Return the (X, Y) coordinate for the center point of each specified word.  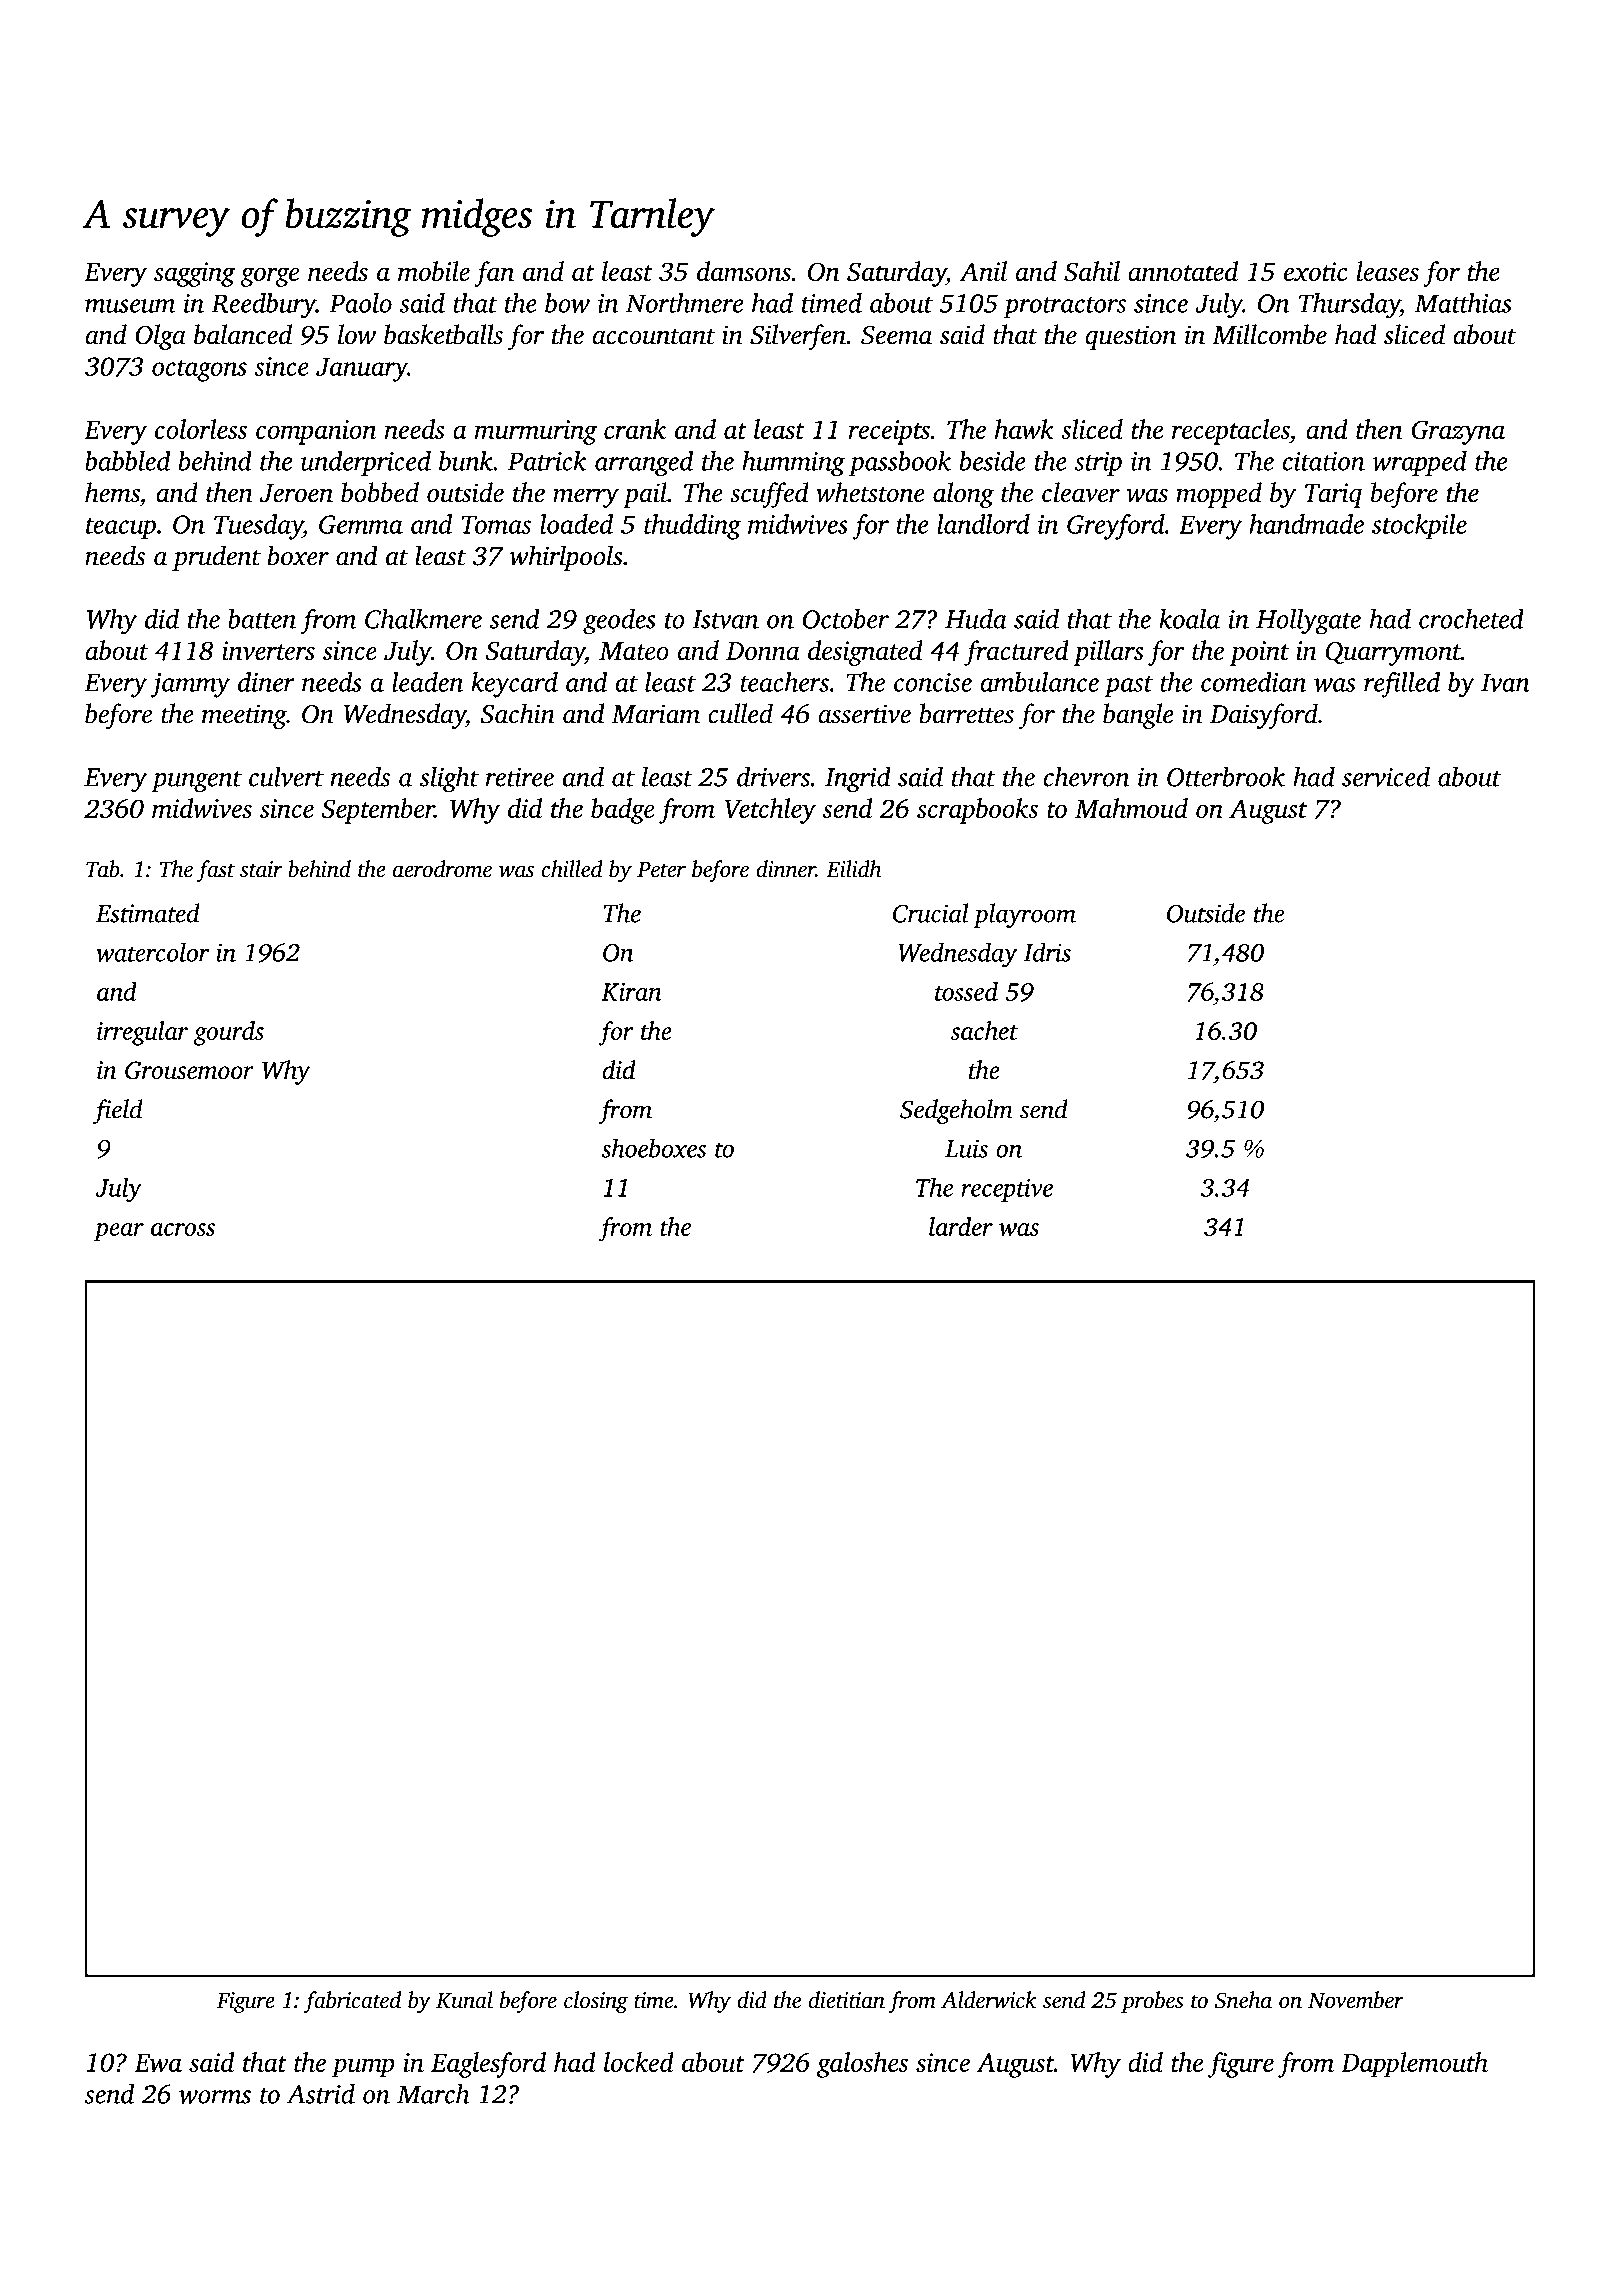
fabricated (352, 2002)
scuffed (769, 495)
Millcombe (1269, 334)
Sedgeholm (956, 1111)
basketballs (443, 334)
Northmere (684, 303)
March (433, 2094)
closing (596, 2002)
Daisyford (1264, 716)
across (183, 1229)
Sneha (1243, 2000)
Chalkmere (423, 618)
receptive (1007, 1190)
